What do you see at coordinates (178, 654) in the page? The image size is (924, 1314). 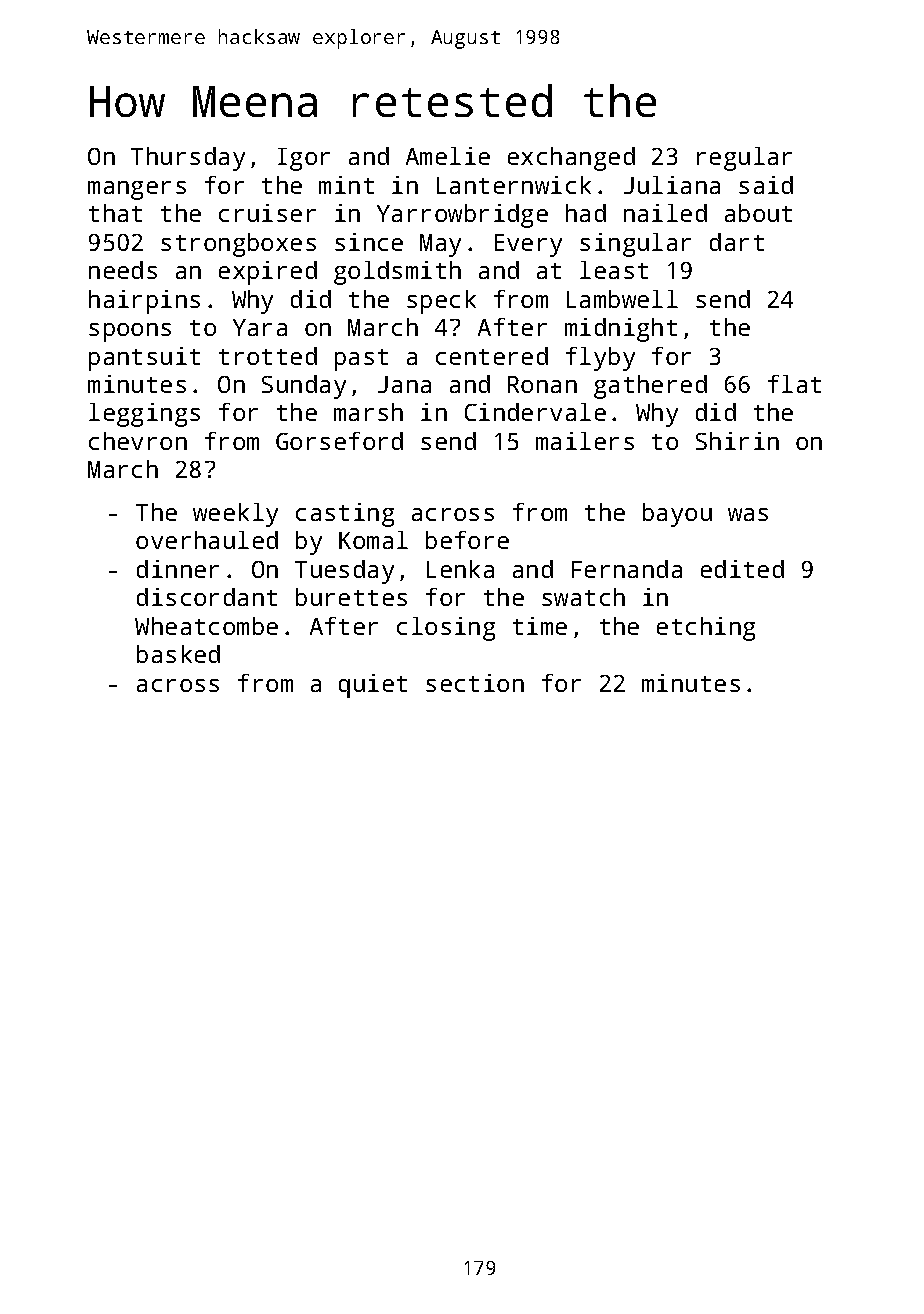 I see `basked` at bounding box center [178, 654].
